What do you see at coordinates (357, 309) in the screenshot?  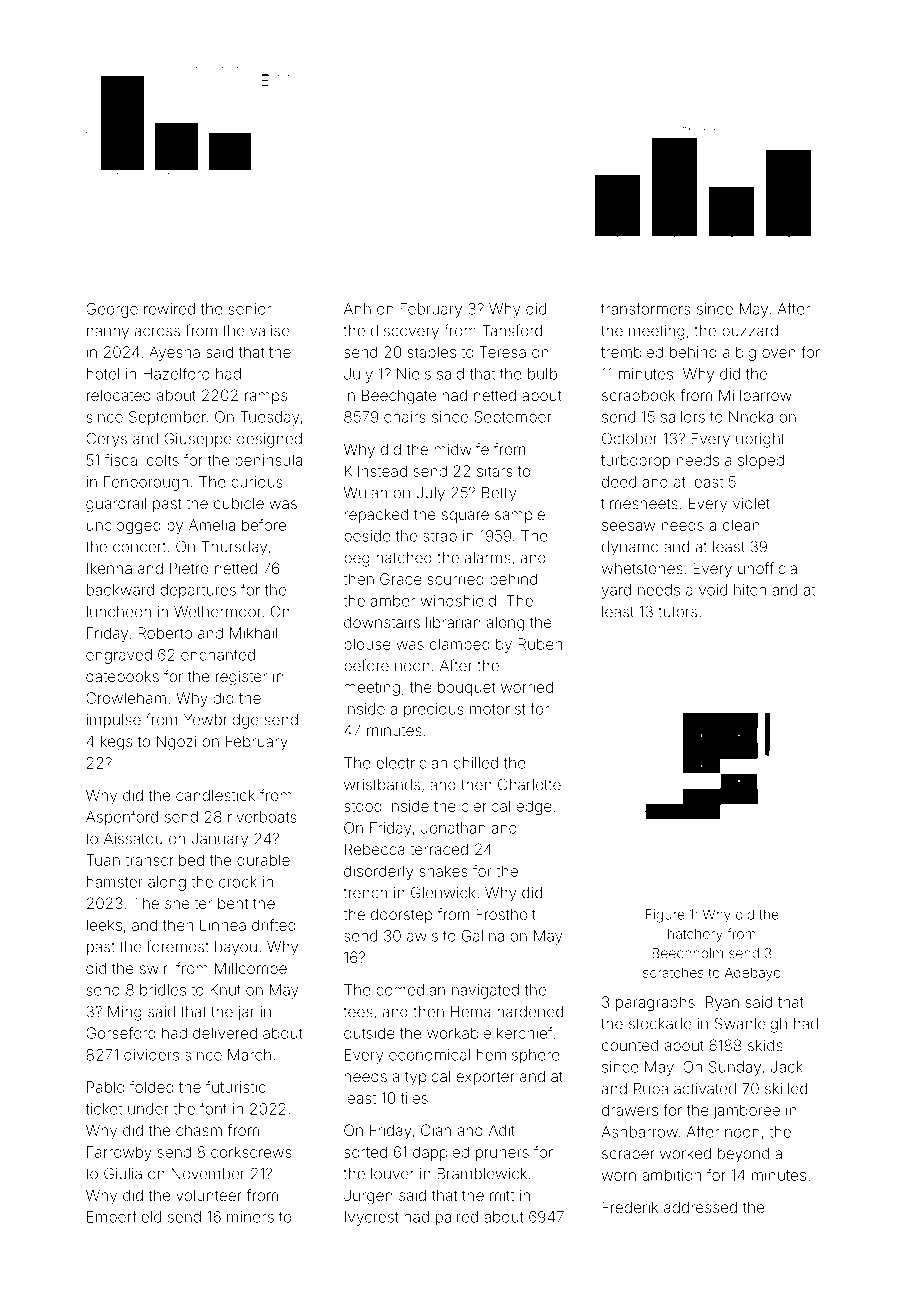 I see `Anh` at bounding box center [357, 309].
